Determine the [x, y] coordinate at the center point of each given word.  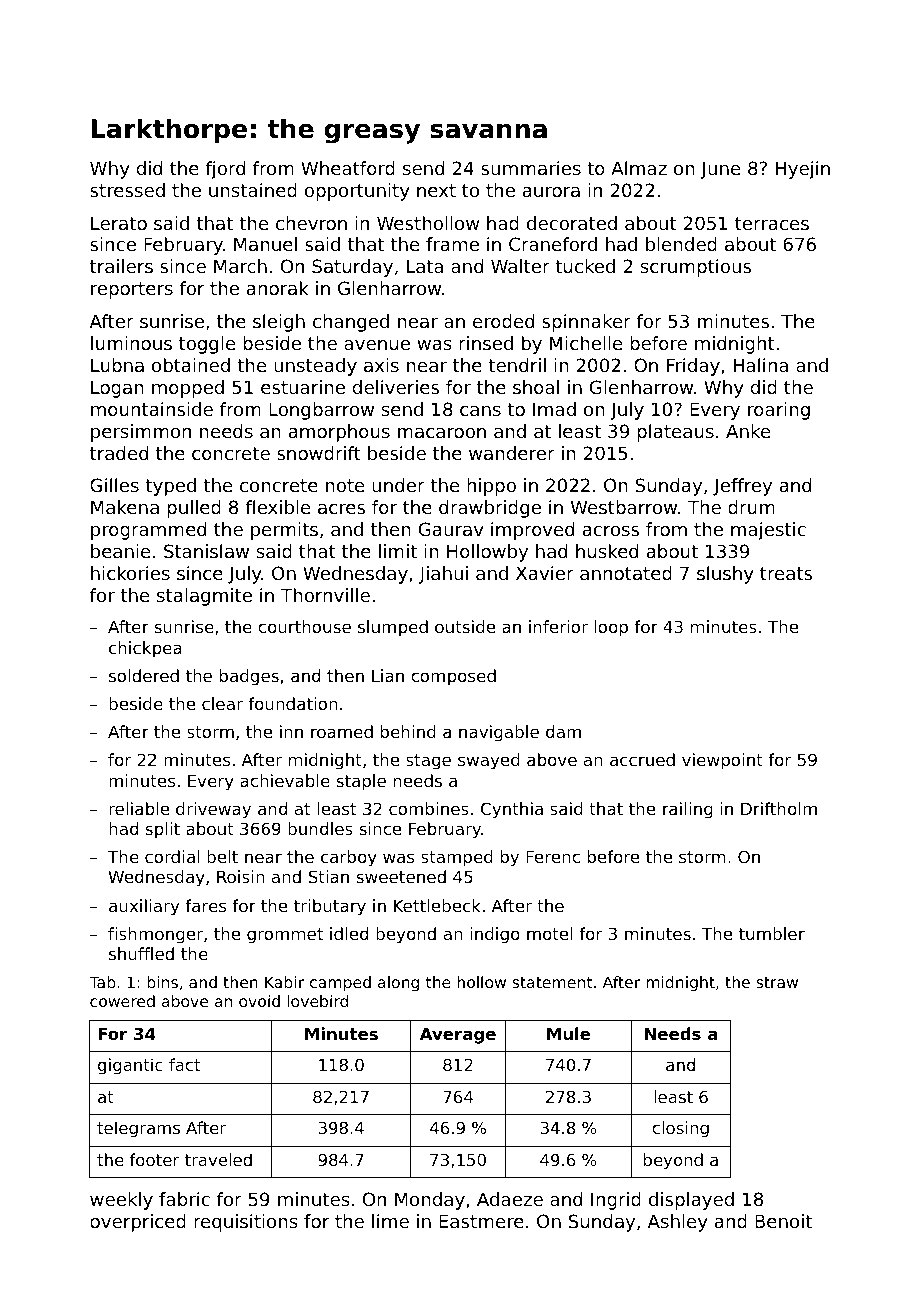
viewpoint [722, 761]
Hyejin [803, 170]
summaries [531, 168]
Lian [388, 675]
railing [688, 810]
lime [390, 1221]
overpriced [138, 1223]
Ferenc [553, 857]
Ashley [678, 1223]
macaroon [442, 433]
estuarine [303, 387]
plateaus [675, 433]
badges [249, 677]
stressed [127, 190]
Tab [102, 982]
